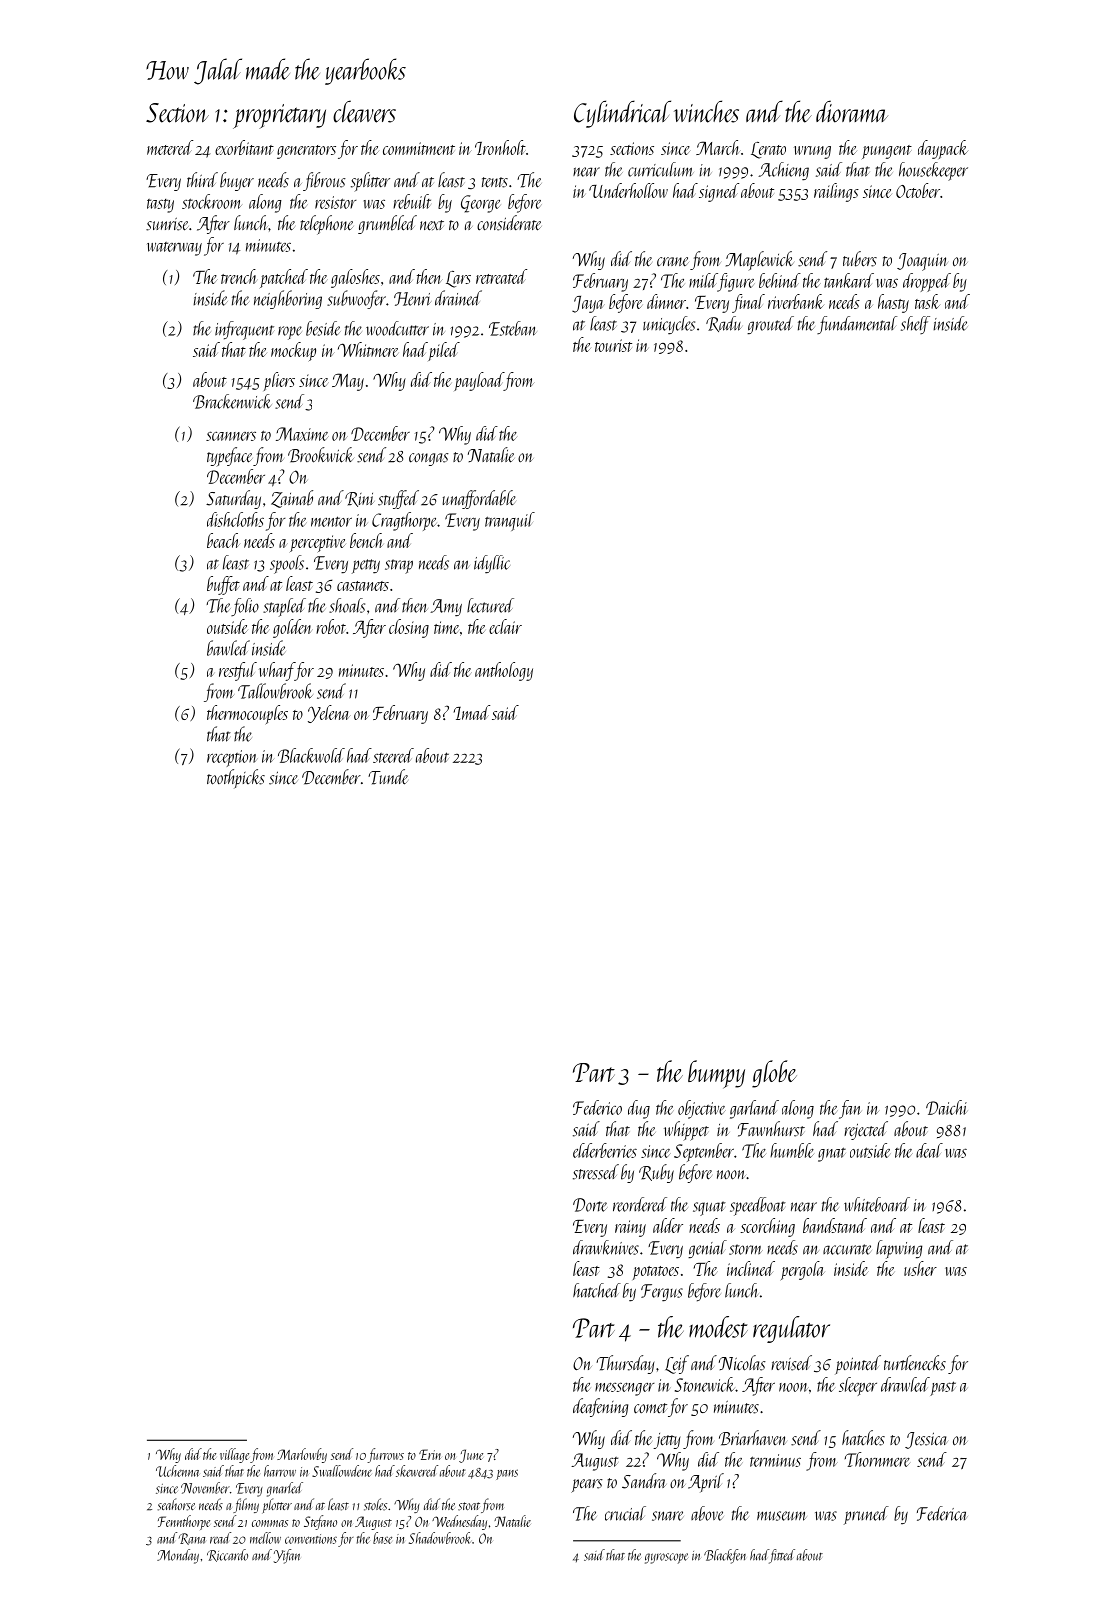  I want to click on railings, so click(836, 192).
